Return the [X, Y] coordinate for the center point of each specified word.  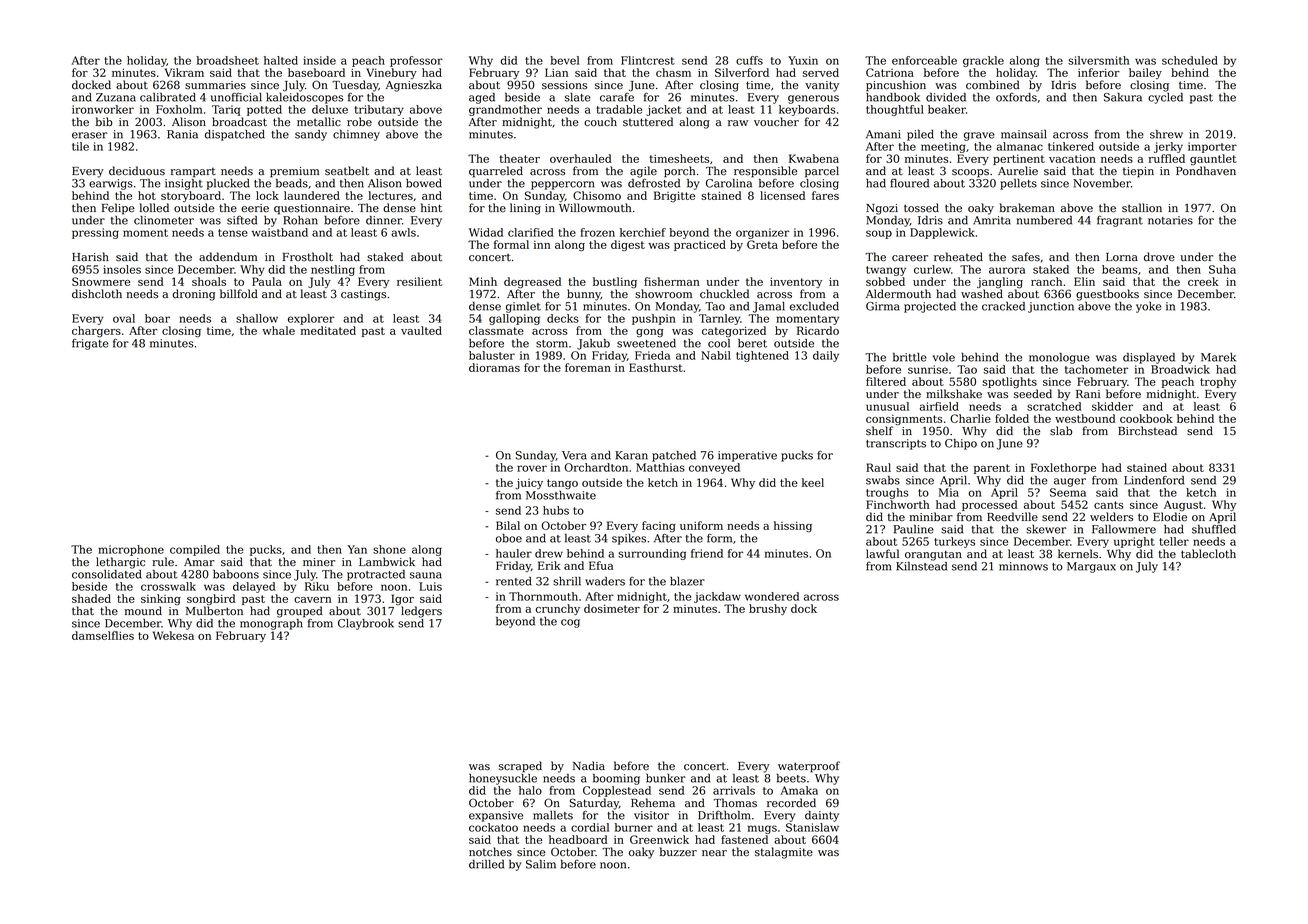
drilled [486, 864]
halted [281, 60]
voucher [776, 122]
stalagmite [784, 853]
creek [1203, 281]
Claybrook [366, 624]
